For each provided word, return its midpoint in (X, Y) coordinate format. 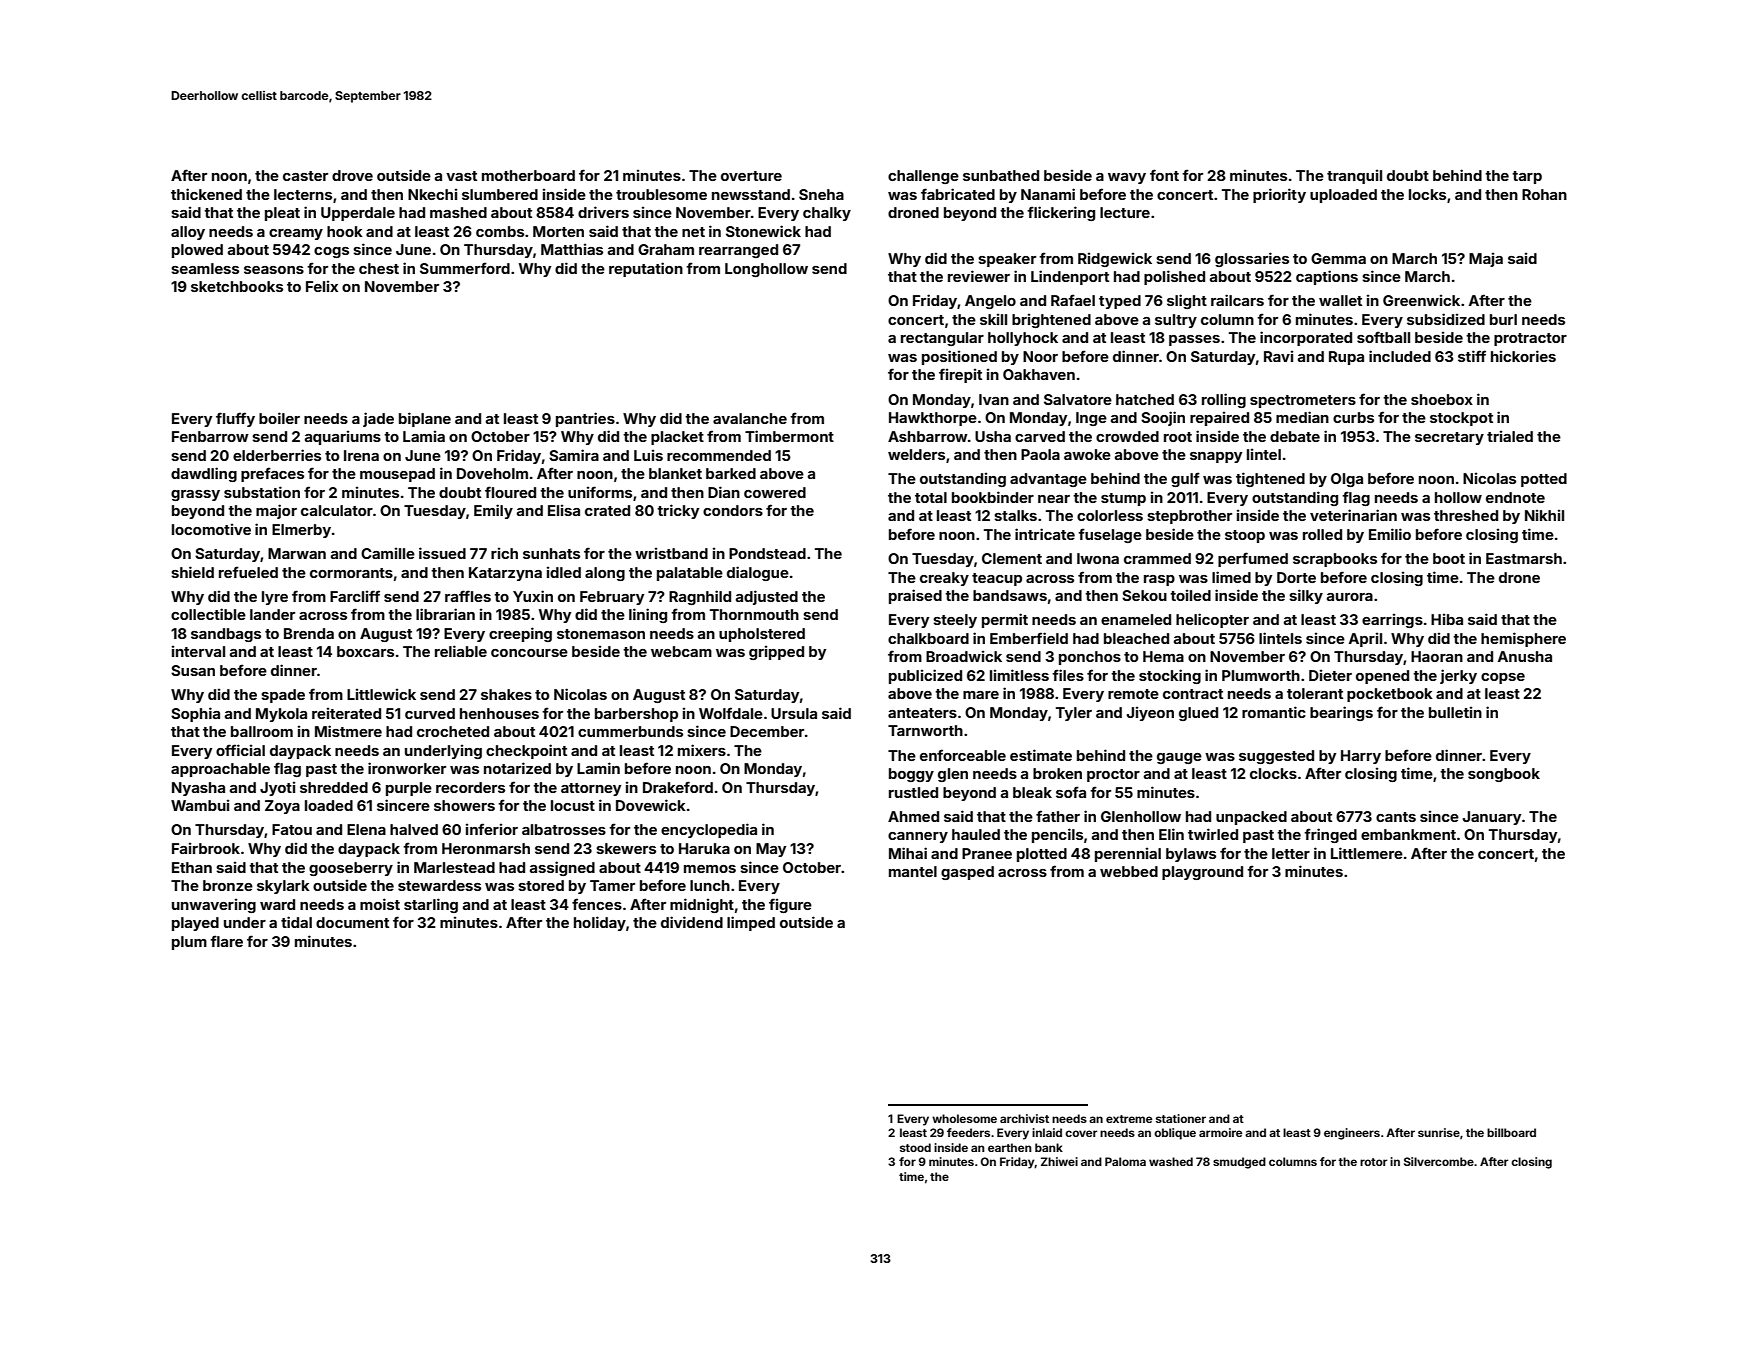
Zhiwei (1059, 1161)
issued (442, 553)
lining (648, 615)
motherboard (528, 175)
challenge (923, 177)
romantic (1274, 712)
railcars (1237, 300)
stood (915, 1147)
